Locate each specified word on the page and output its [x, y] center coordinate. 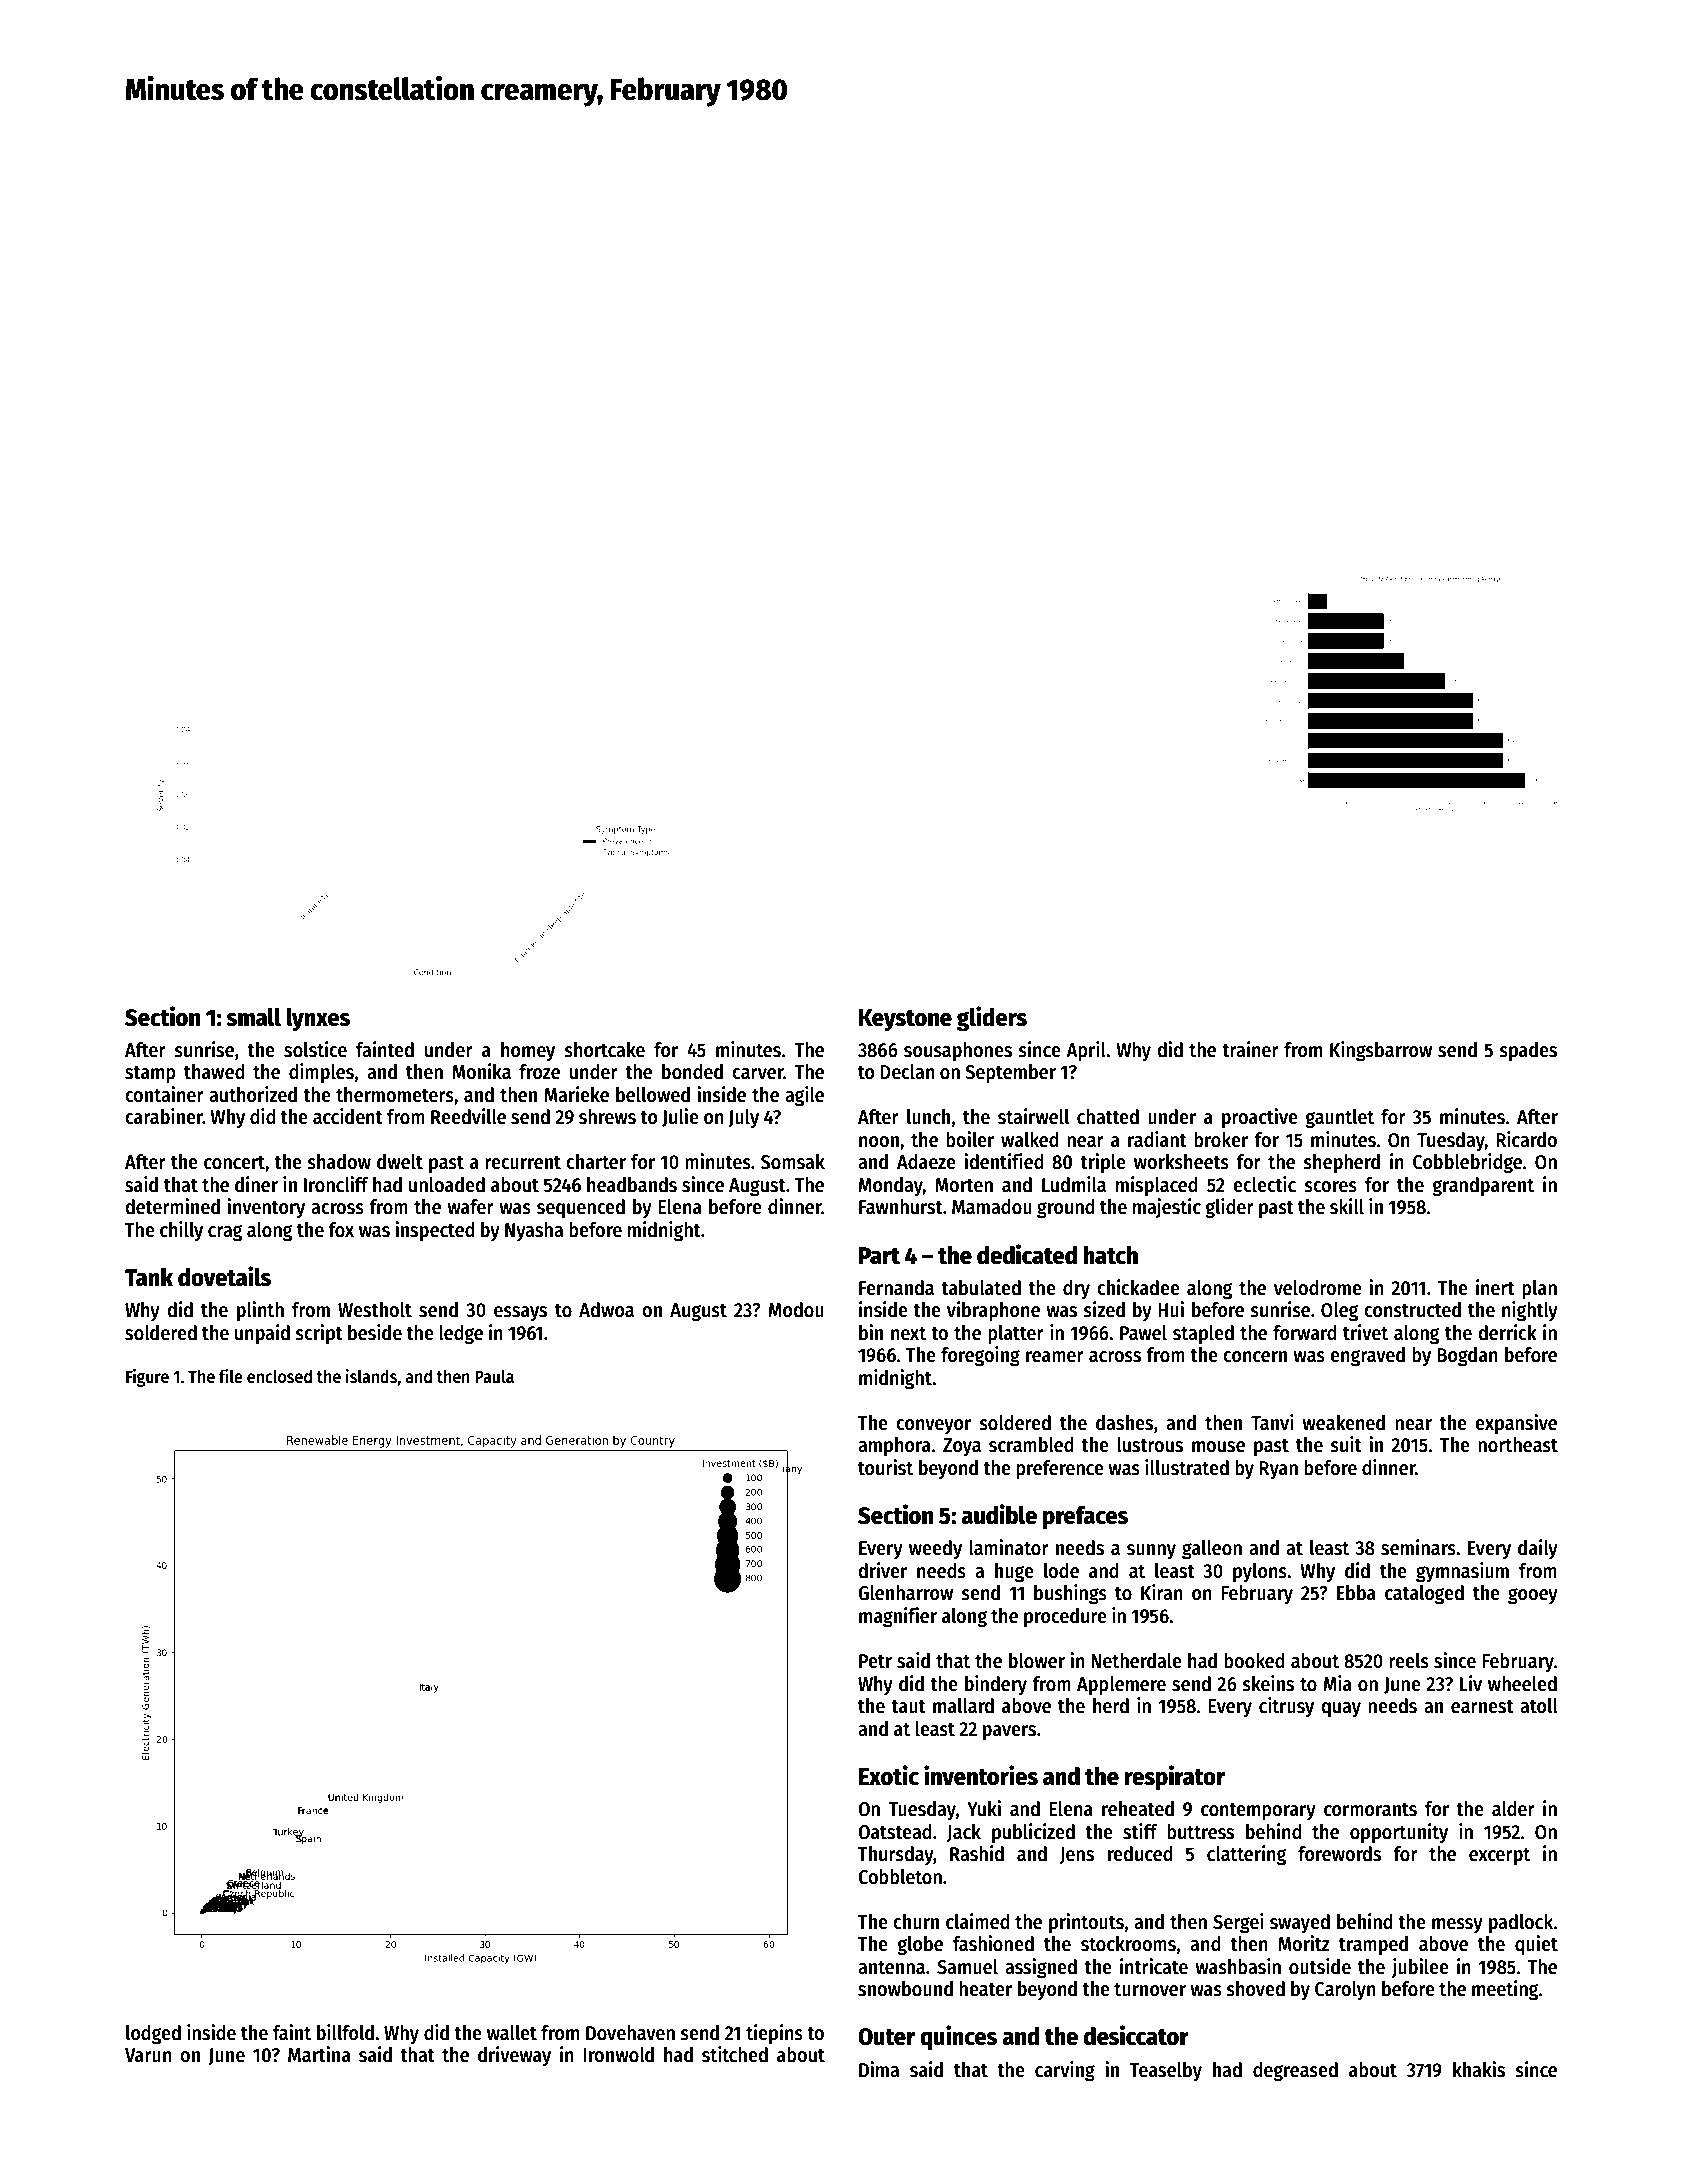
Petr [875, 1661]
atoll [1539, 1706]
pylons [1260, 1573]
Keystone [905, 1020]
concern [1255, 1357]
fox [341, 1230]
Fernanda [896, 1288]
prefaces [1085, 1517]
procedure [1065, 1618]
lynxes [318, 1019]
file [231, 1376]
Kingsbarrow [1381, 1051]
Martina [319, 2054]
